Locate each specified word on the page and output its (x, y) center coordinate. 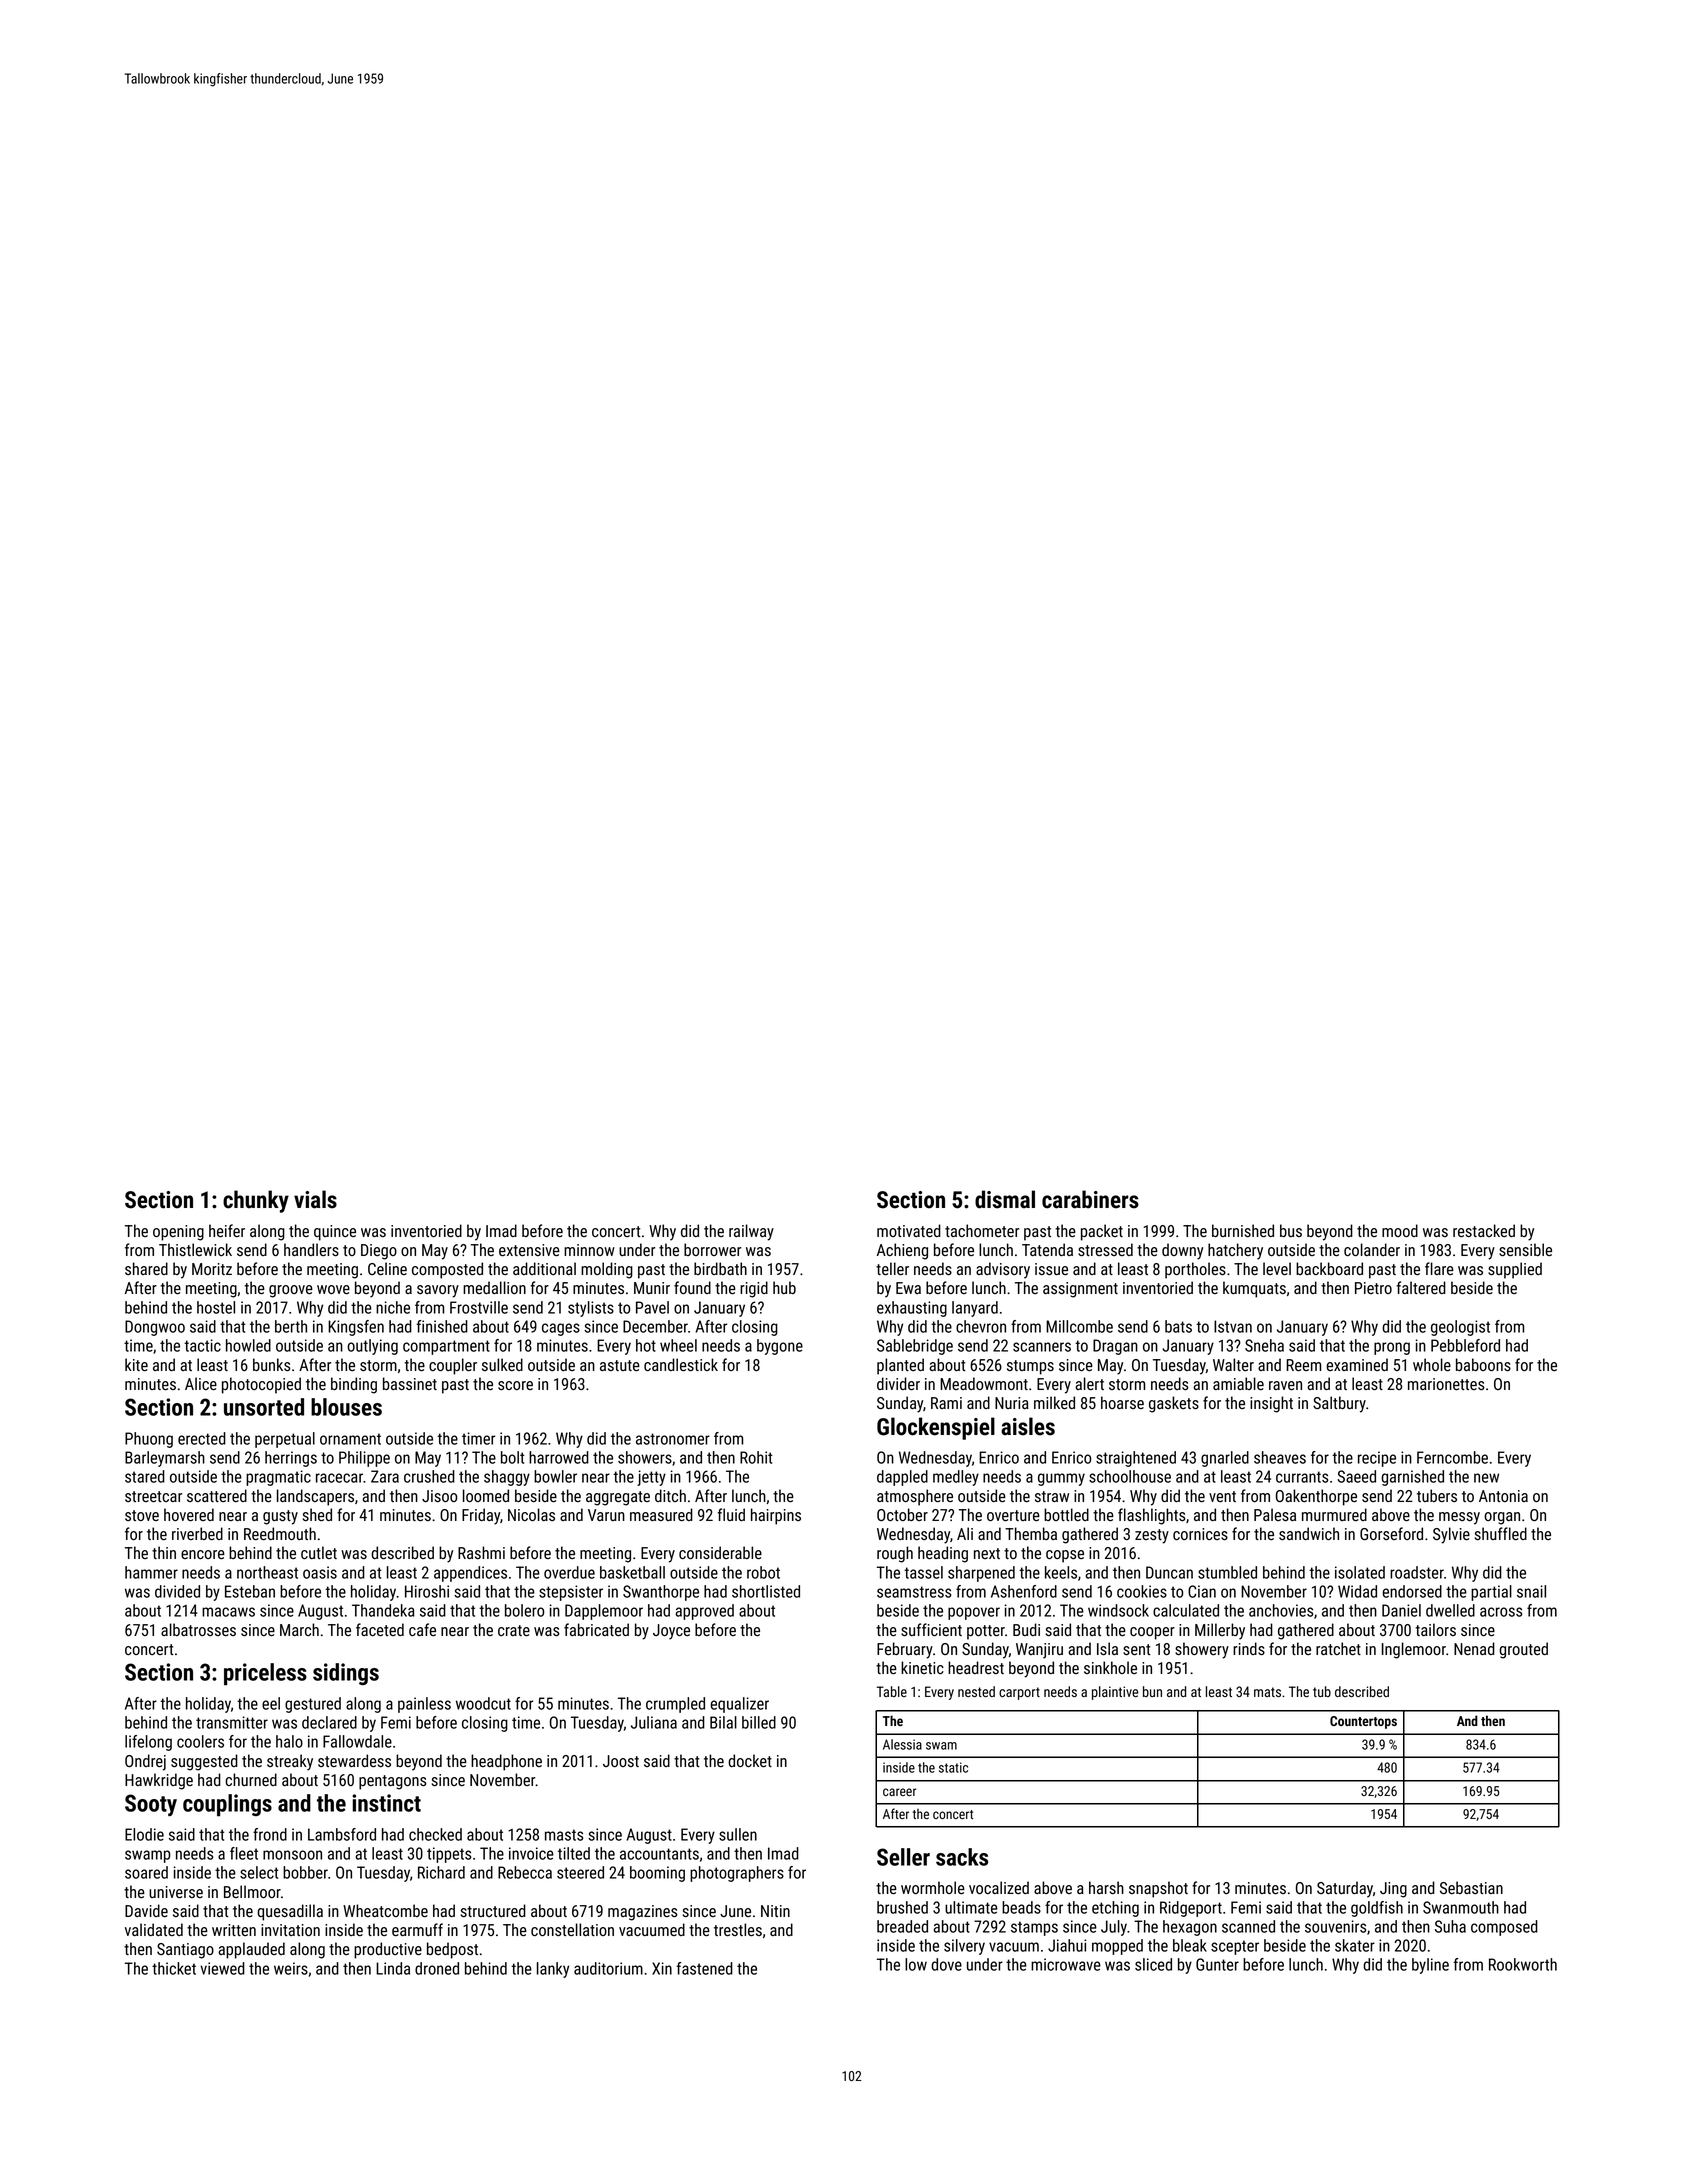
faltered (1421, 1287)
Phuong (149, 1440)
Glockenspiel (936, 1428)
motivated (909, 1230)
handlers (311, 1250)
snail (1531, 1591)
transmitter (232, 1722)
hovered (189, 1515)
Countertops (1363, 1722)
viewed (222, 1968)
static (953, 1767)
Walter (1233, 1365)
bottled (1066, 1514)
